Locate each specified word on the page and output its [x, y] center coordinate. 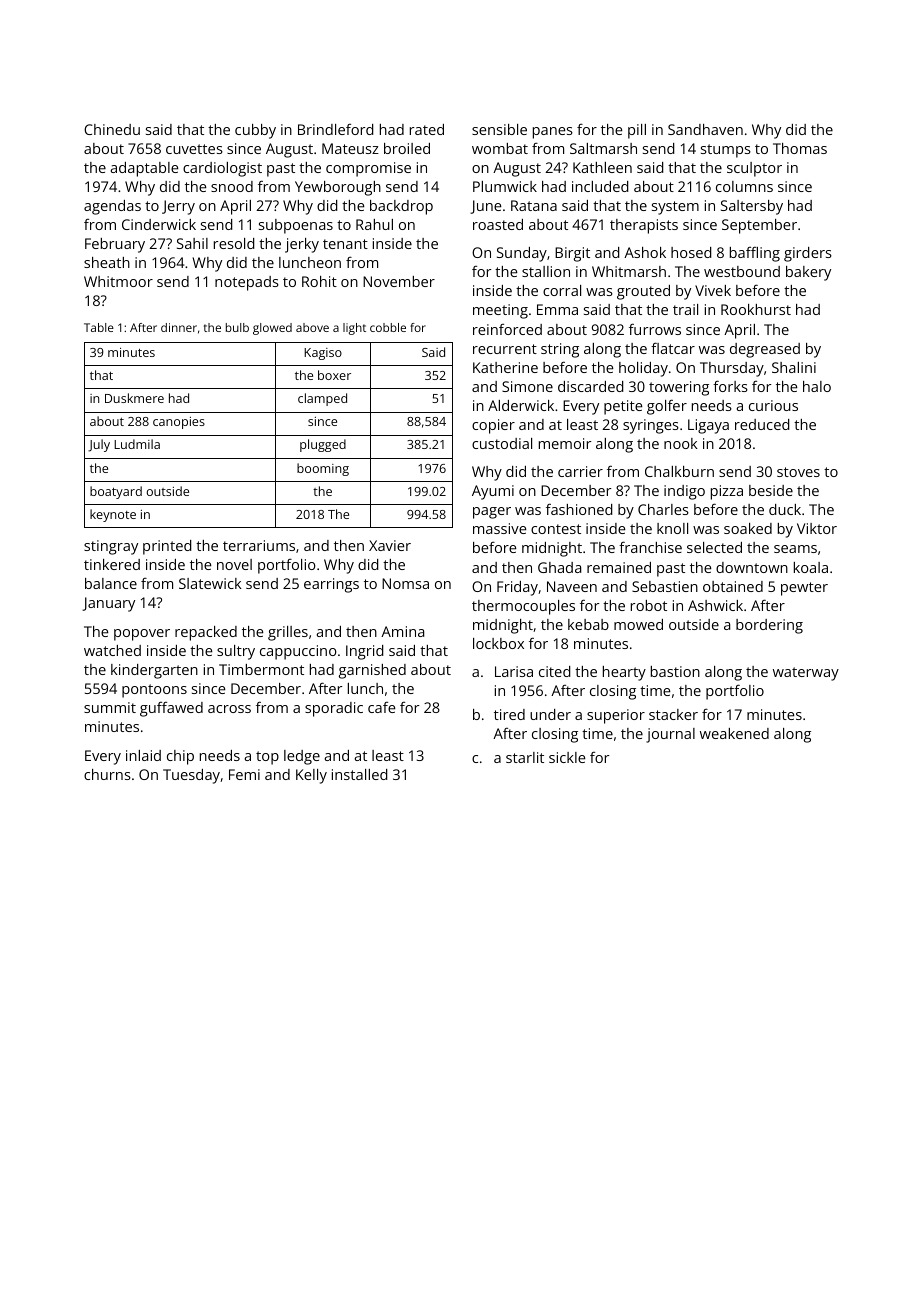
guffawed [171, 709]
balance [111, 583]
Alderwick [521, 405]
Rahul [374, 224]
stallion [546, 271]
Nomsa [405, 583]
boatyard [116, 492]
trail [685, 309]
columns [744, 186]
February [115, 245]
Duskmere [134, 398]
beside [771, 490]
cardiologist [222, 169]
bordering [769, 626]
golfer [667, 407]
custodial [502, 443]
